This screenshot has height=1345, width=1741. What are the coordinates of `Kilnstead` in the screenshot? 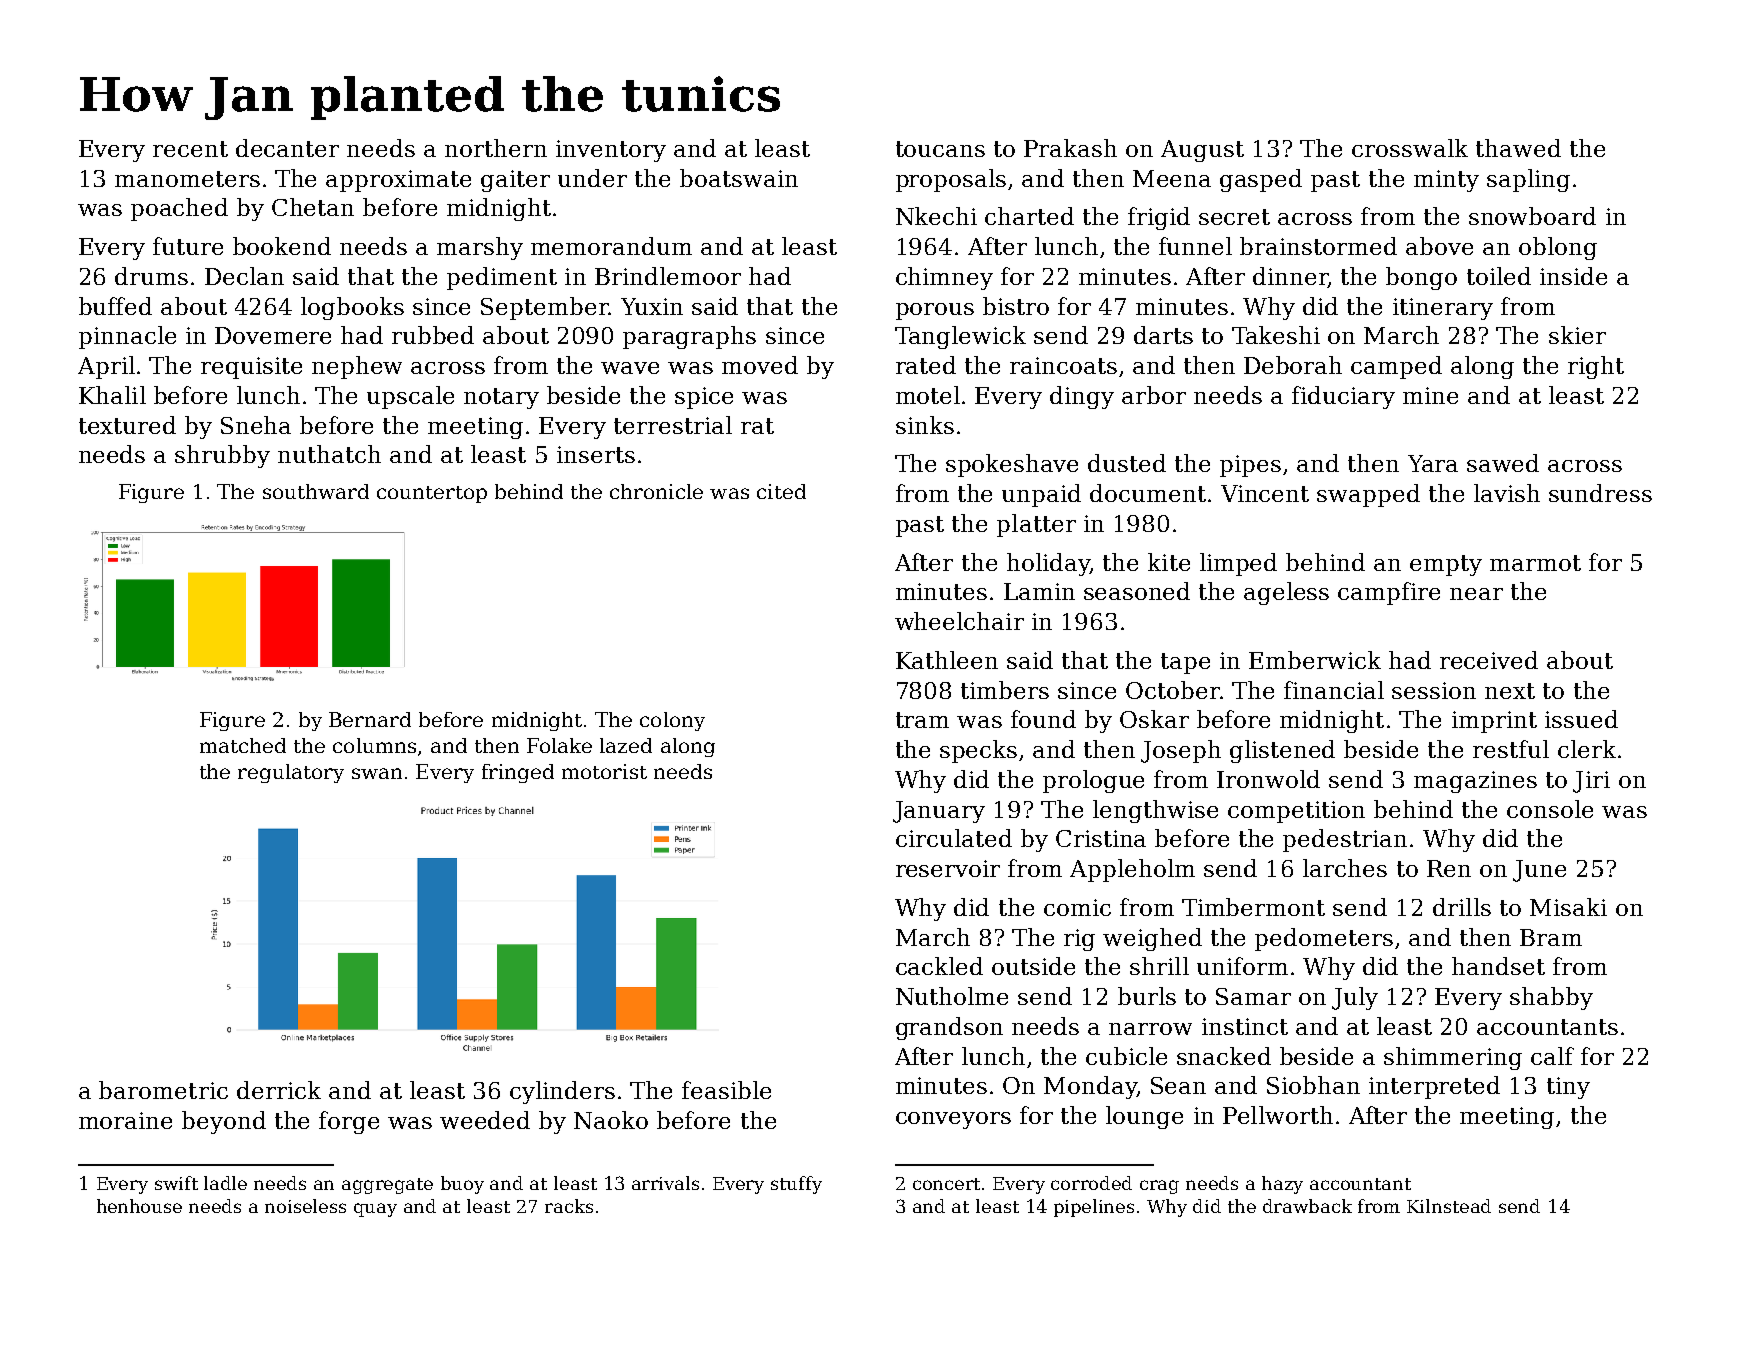 It's located at (1449, 1206).
